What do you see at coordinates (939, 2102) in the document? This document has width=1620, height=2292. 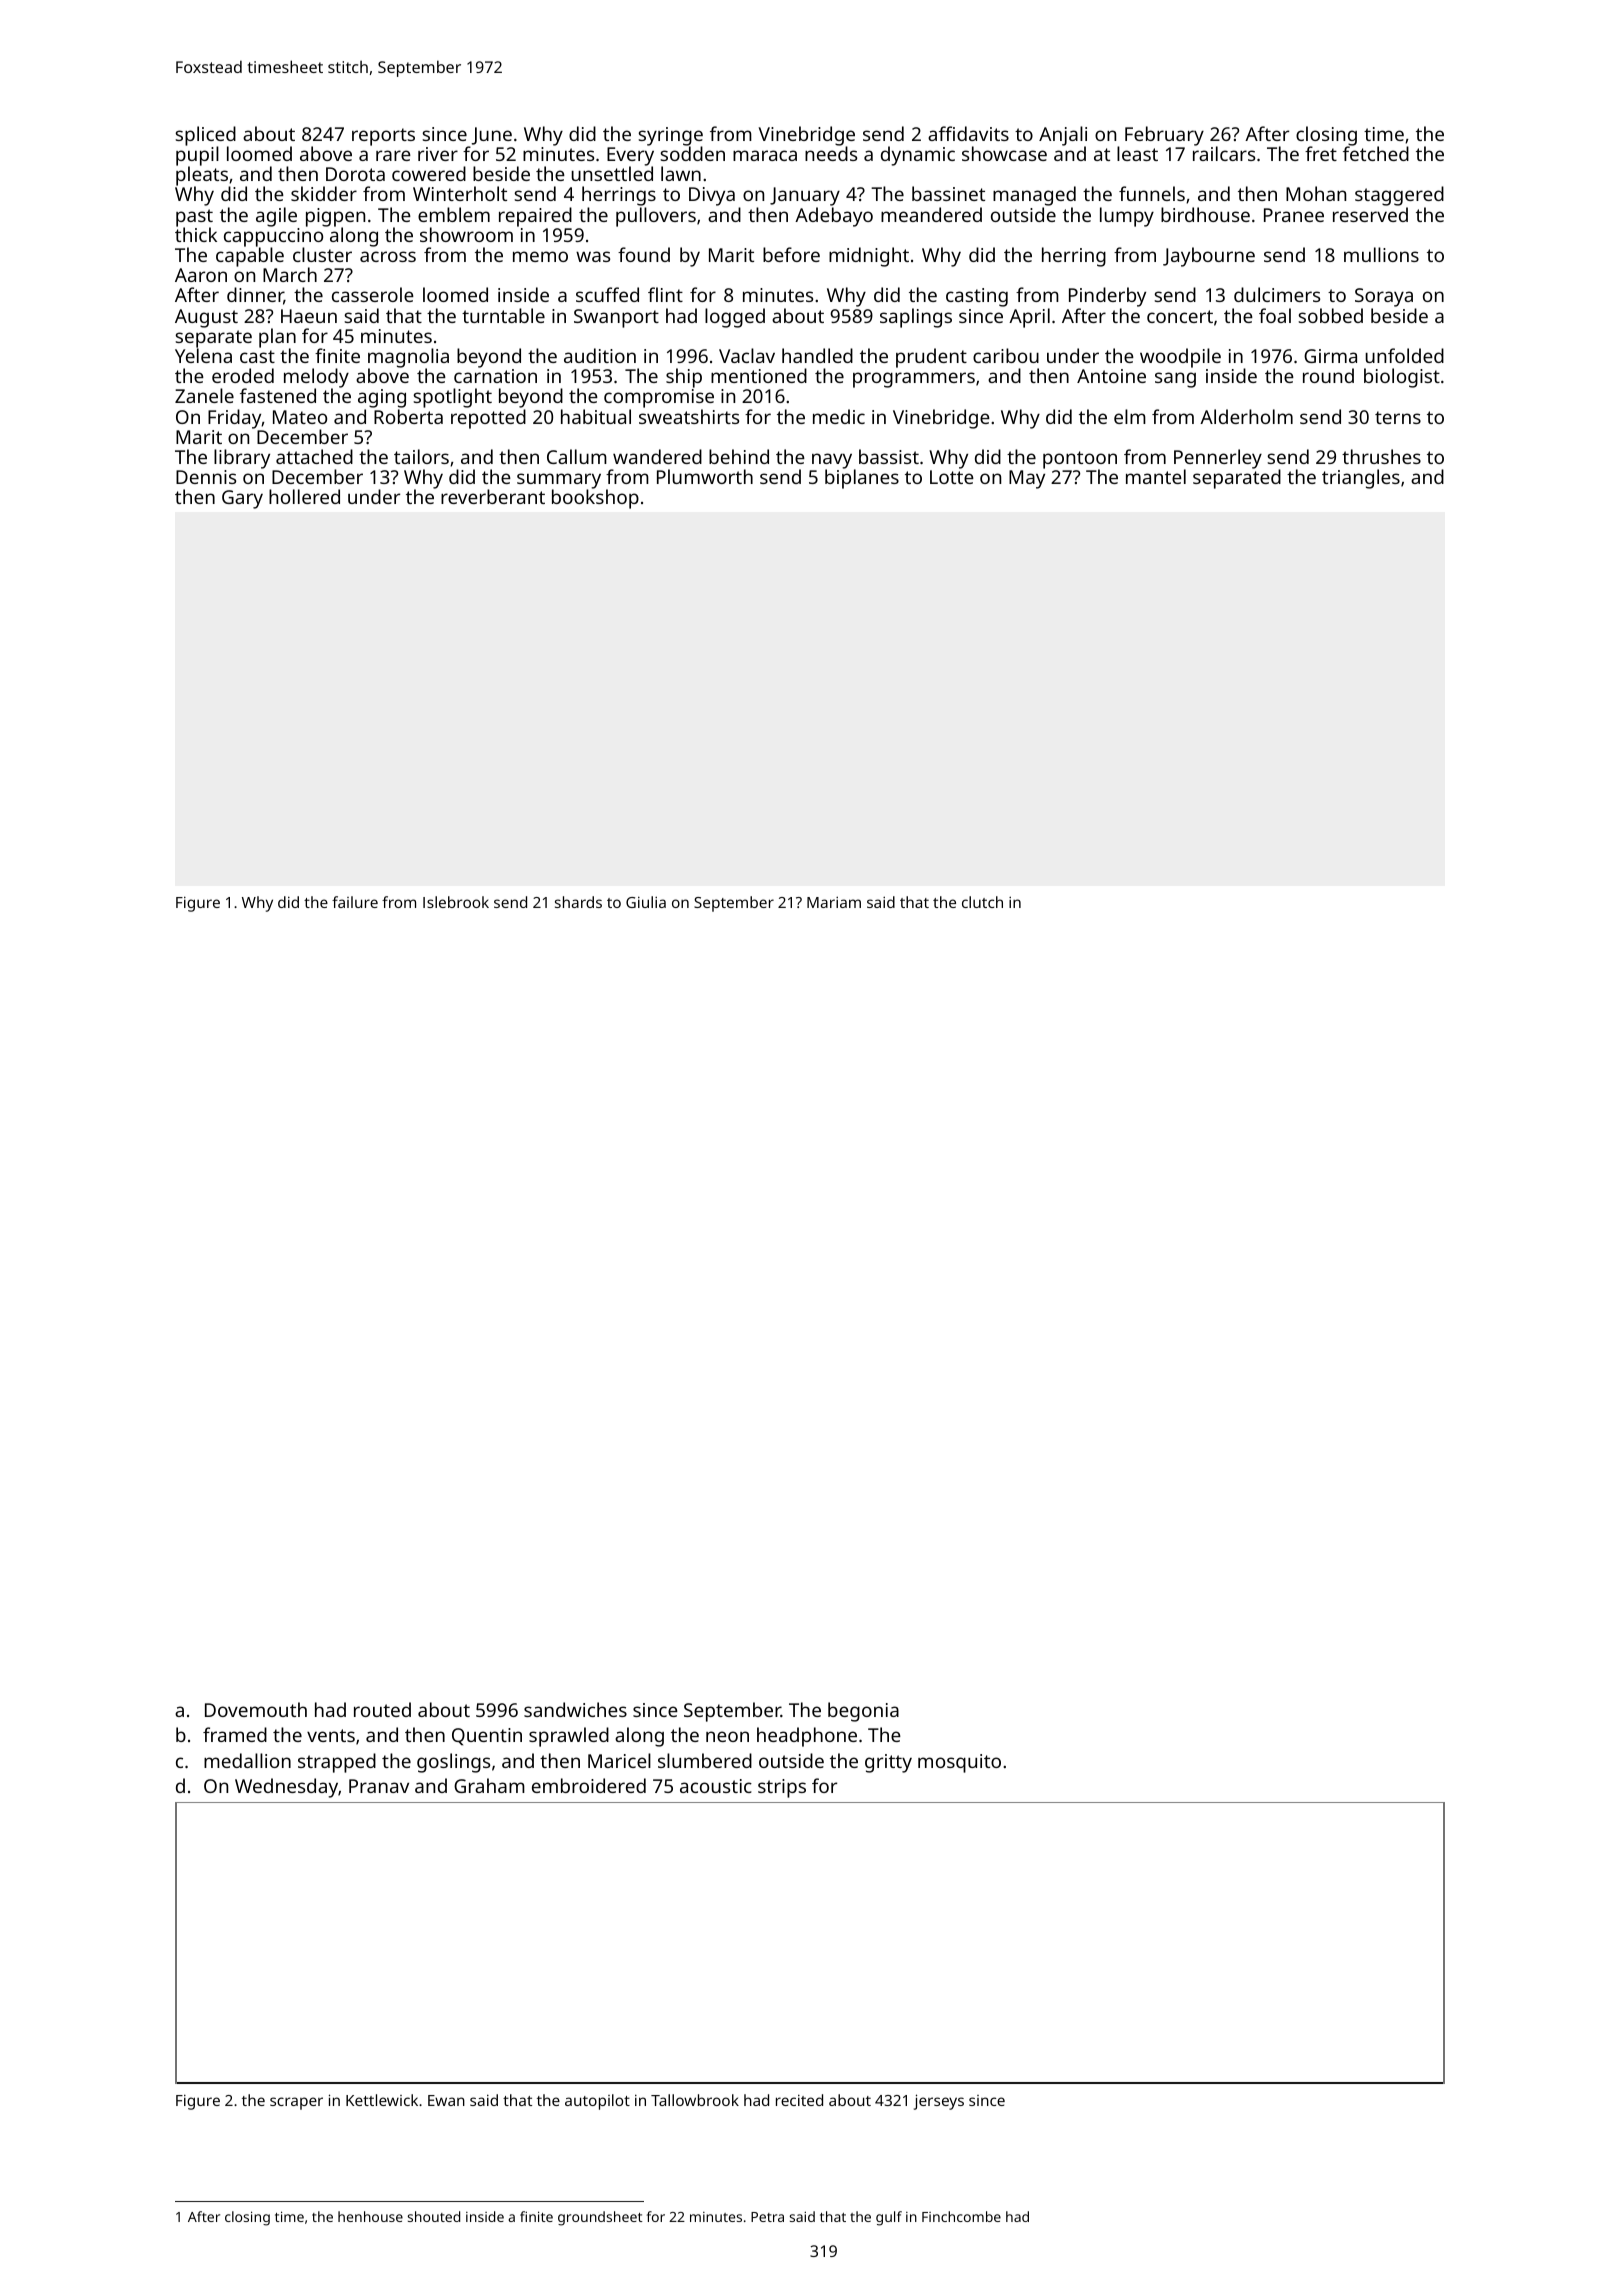 I see `jerseys` at bounding box center [939, 2102].
